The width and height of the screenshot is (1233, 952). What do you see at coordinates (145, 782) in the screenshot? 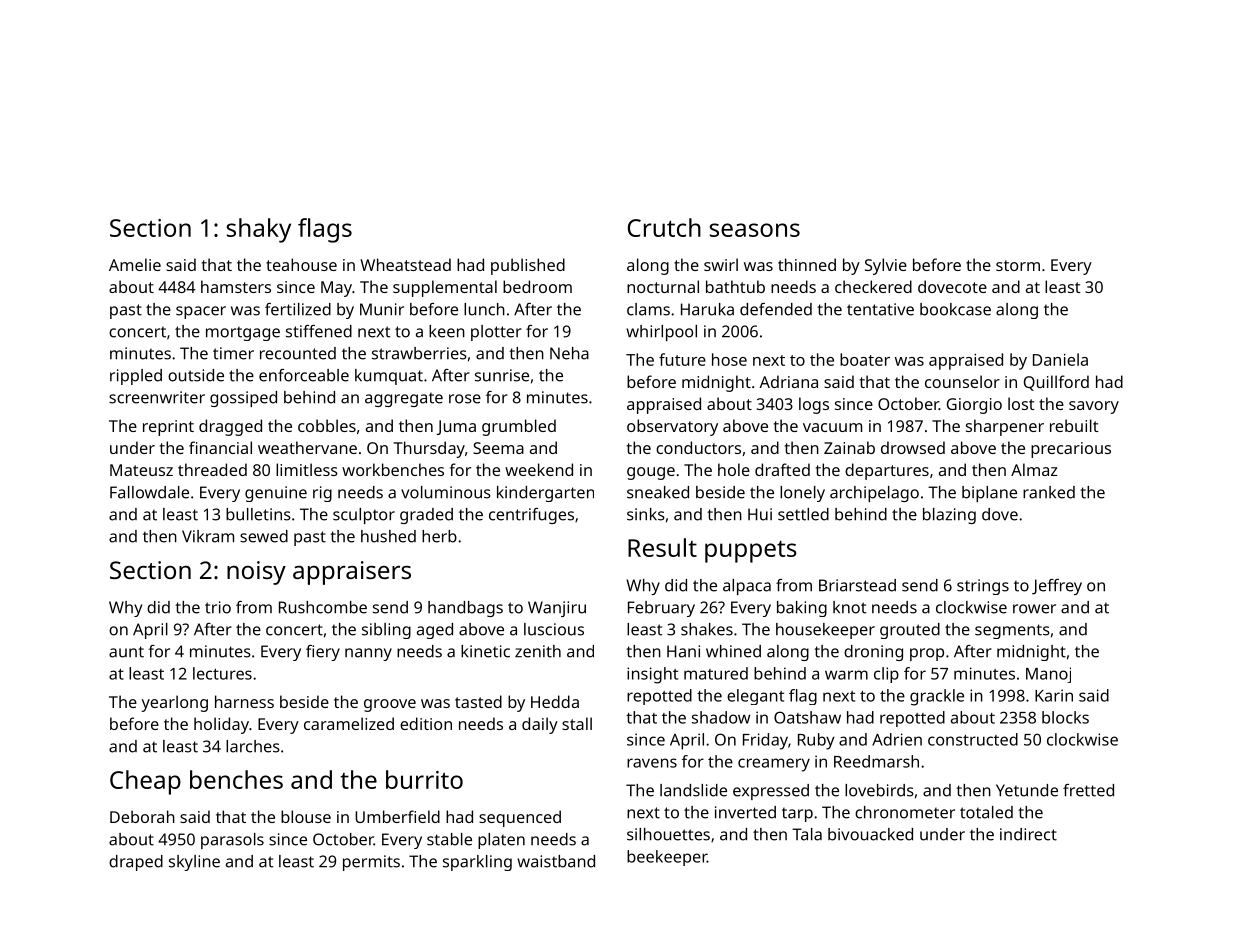
I see `Cheap` at bounding box center [145, 782].
